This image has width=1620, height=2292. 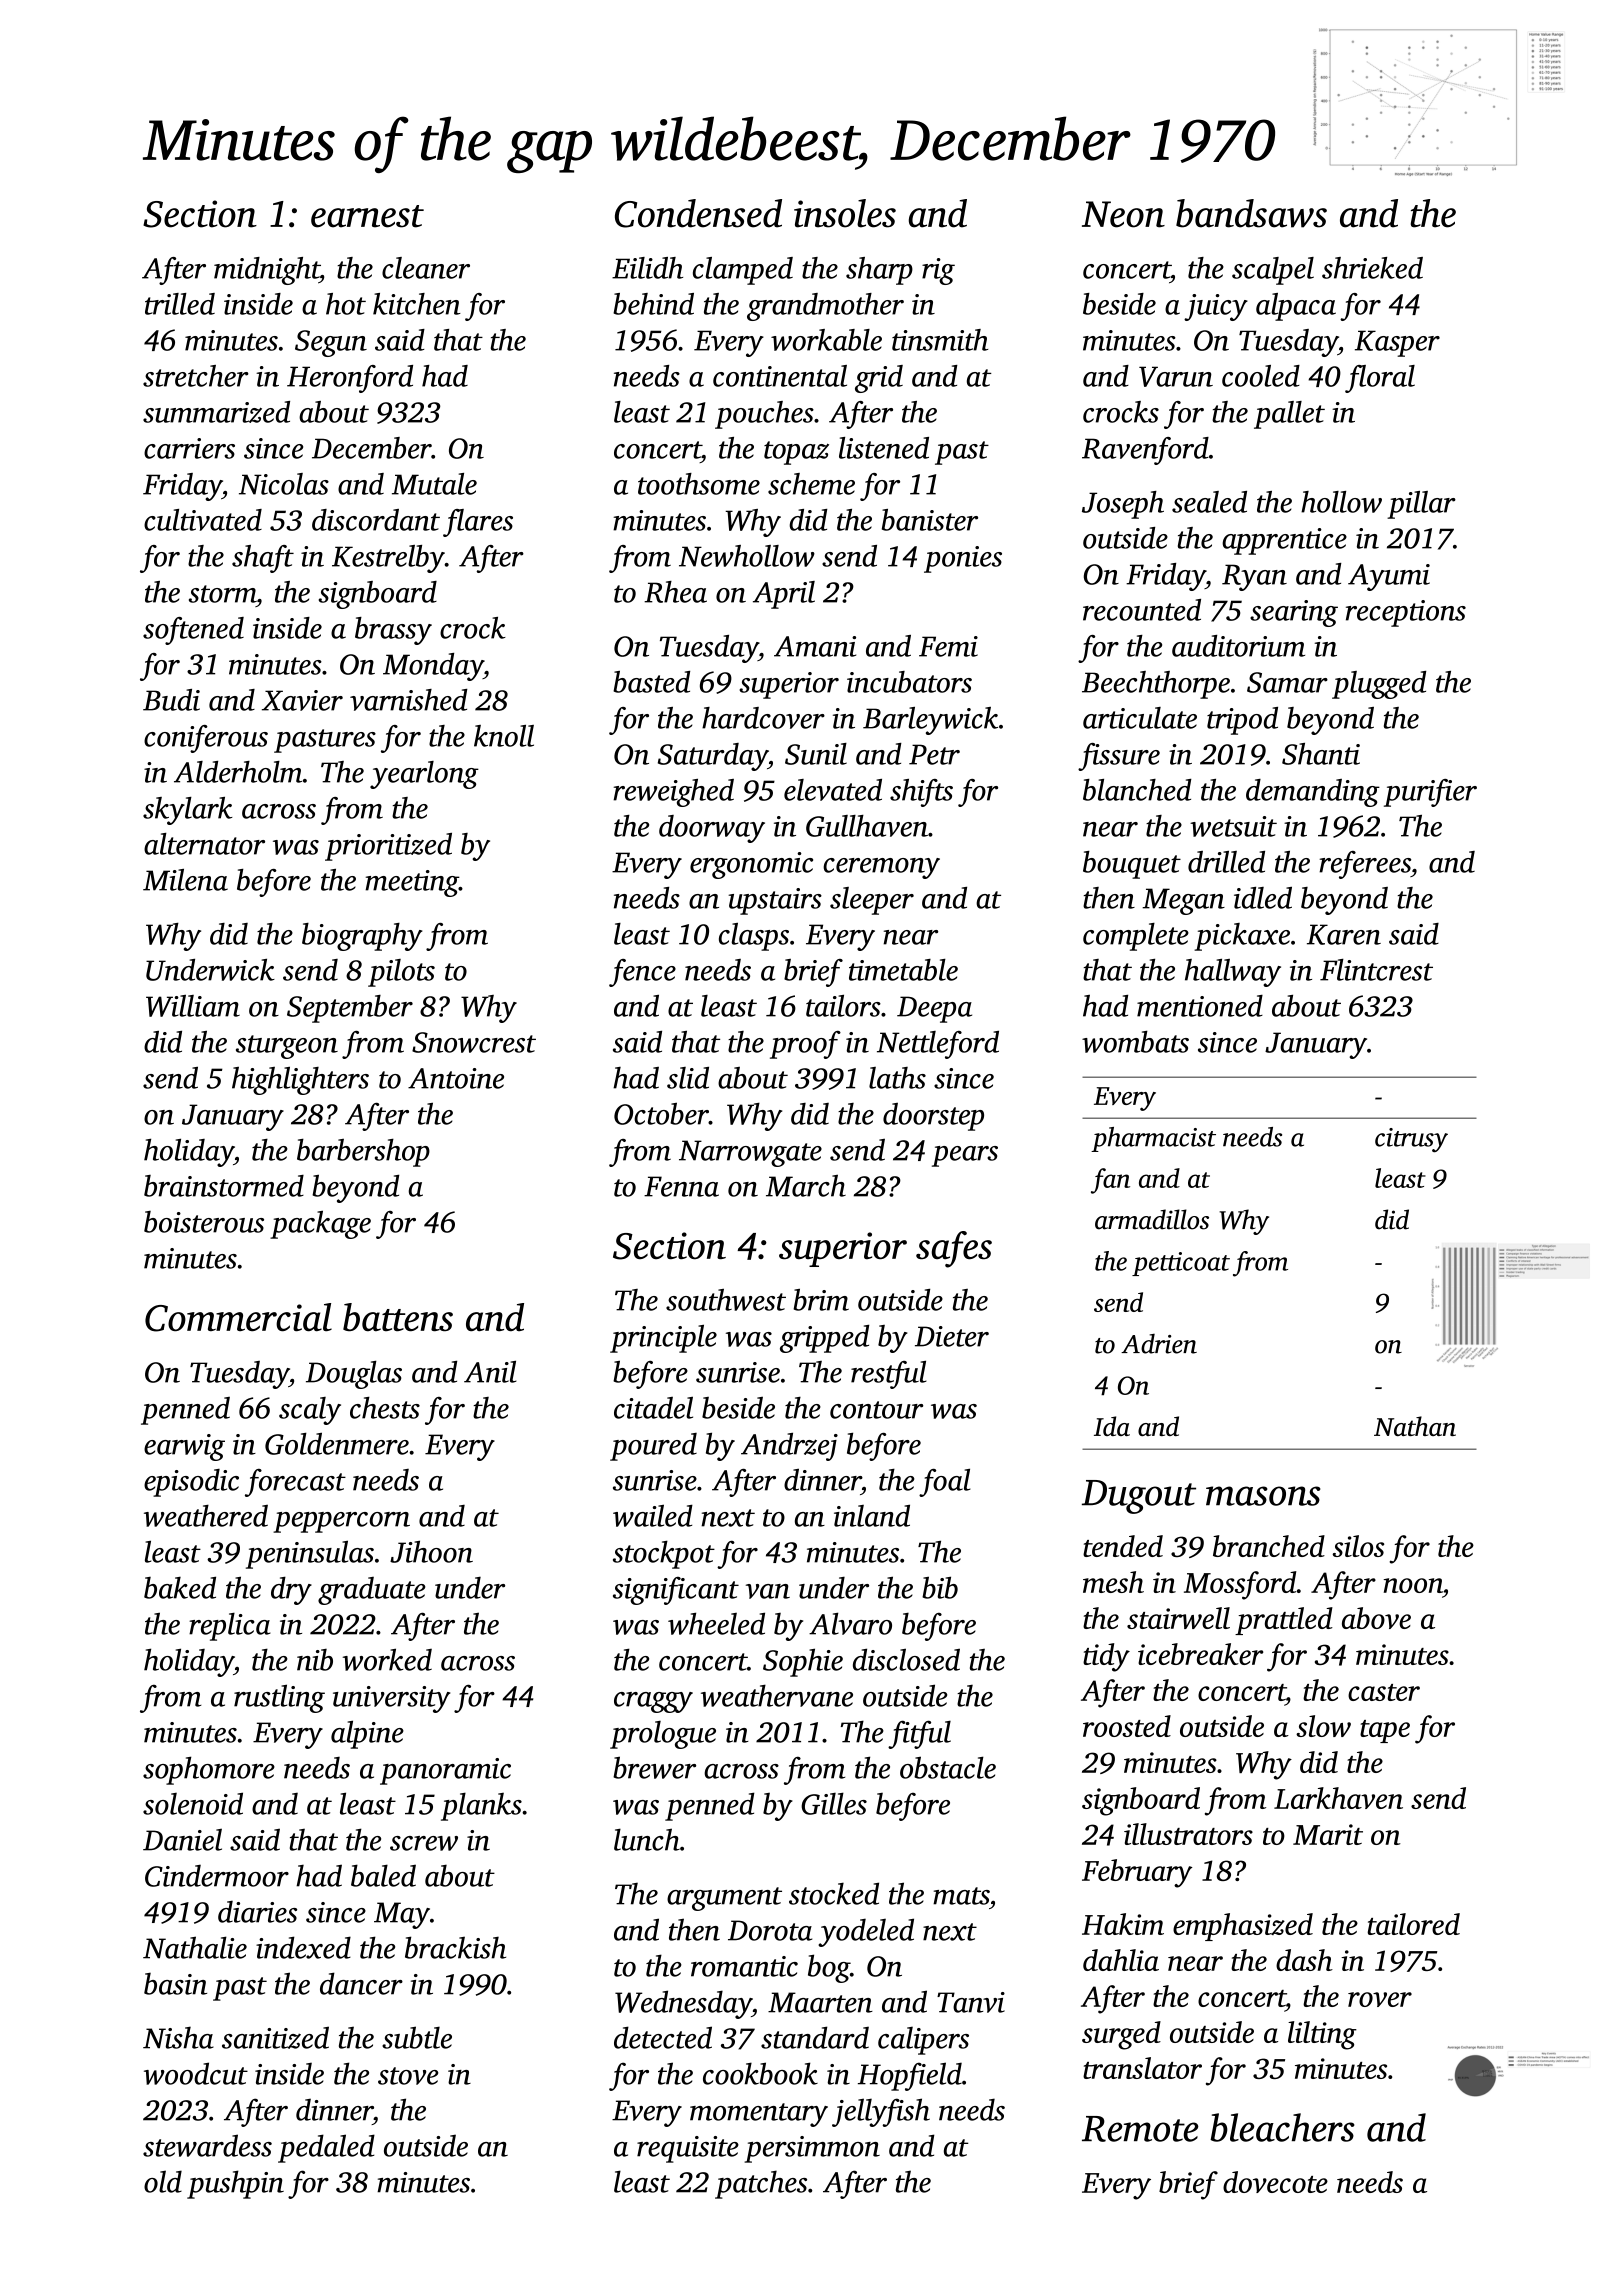 I want to click on Flintcrest, so click(x=1376, y=970).
